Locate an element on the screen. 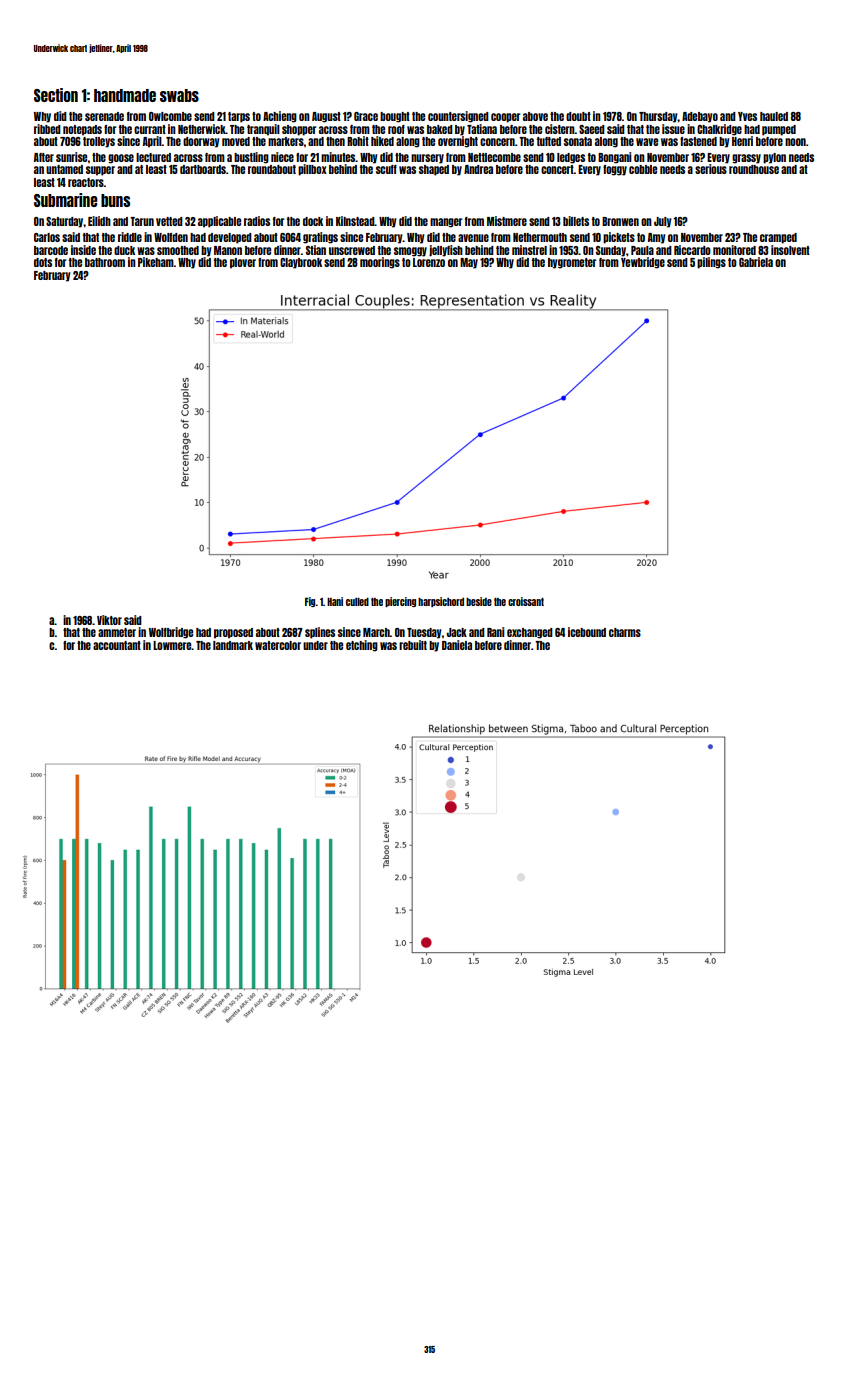  landmark is located at coordinates (233, 645).
